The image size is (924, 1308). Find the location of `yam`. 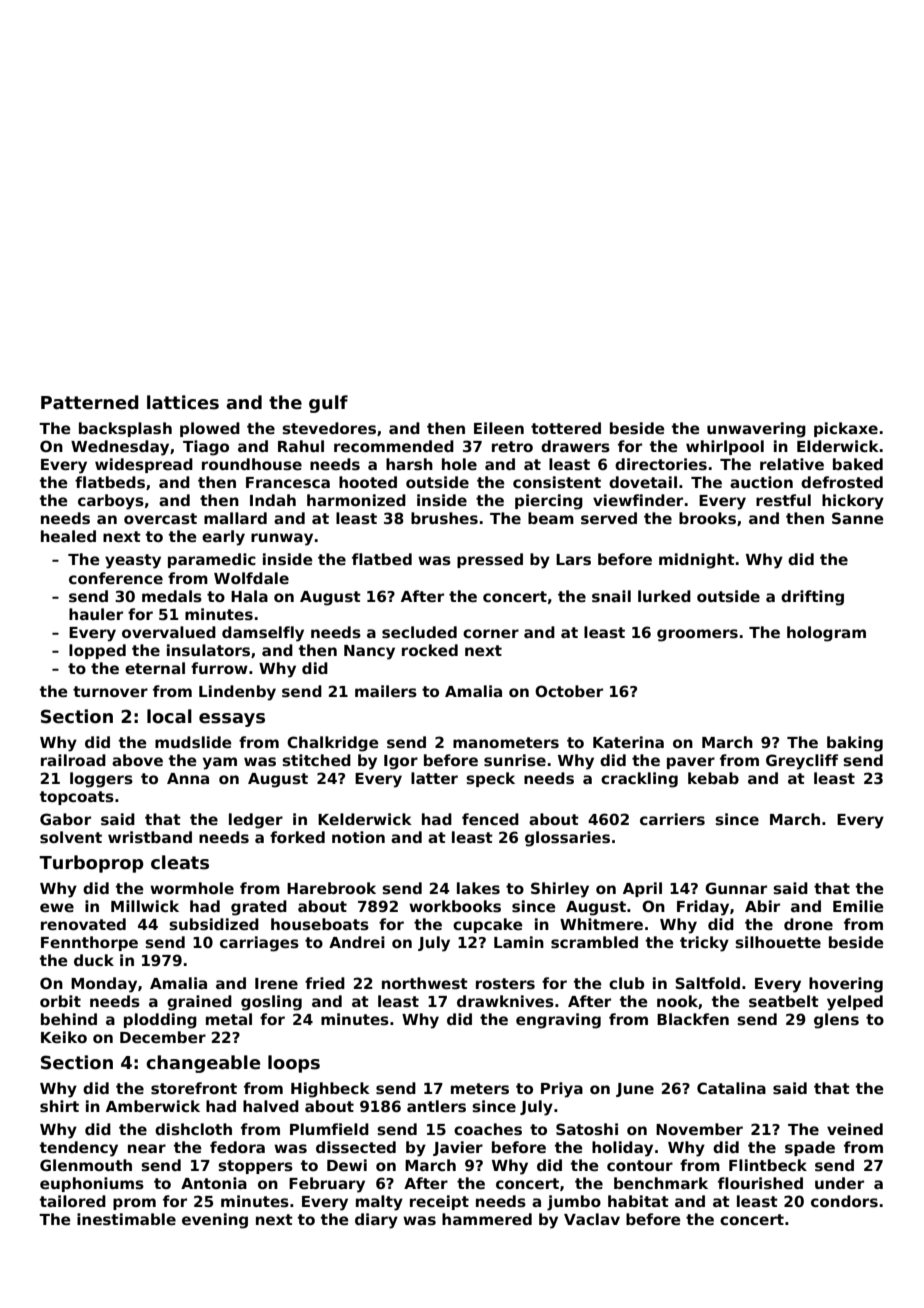

yam is located at coordinates (220, 763).
